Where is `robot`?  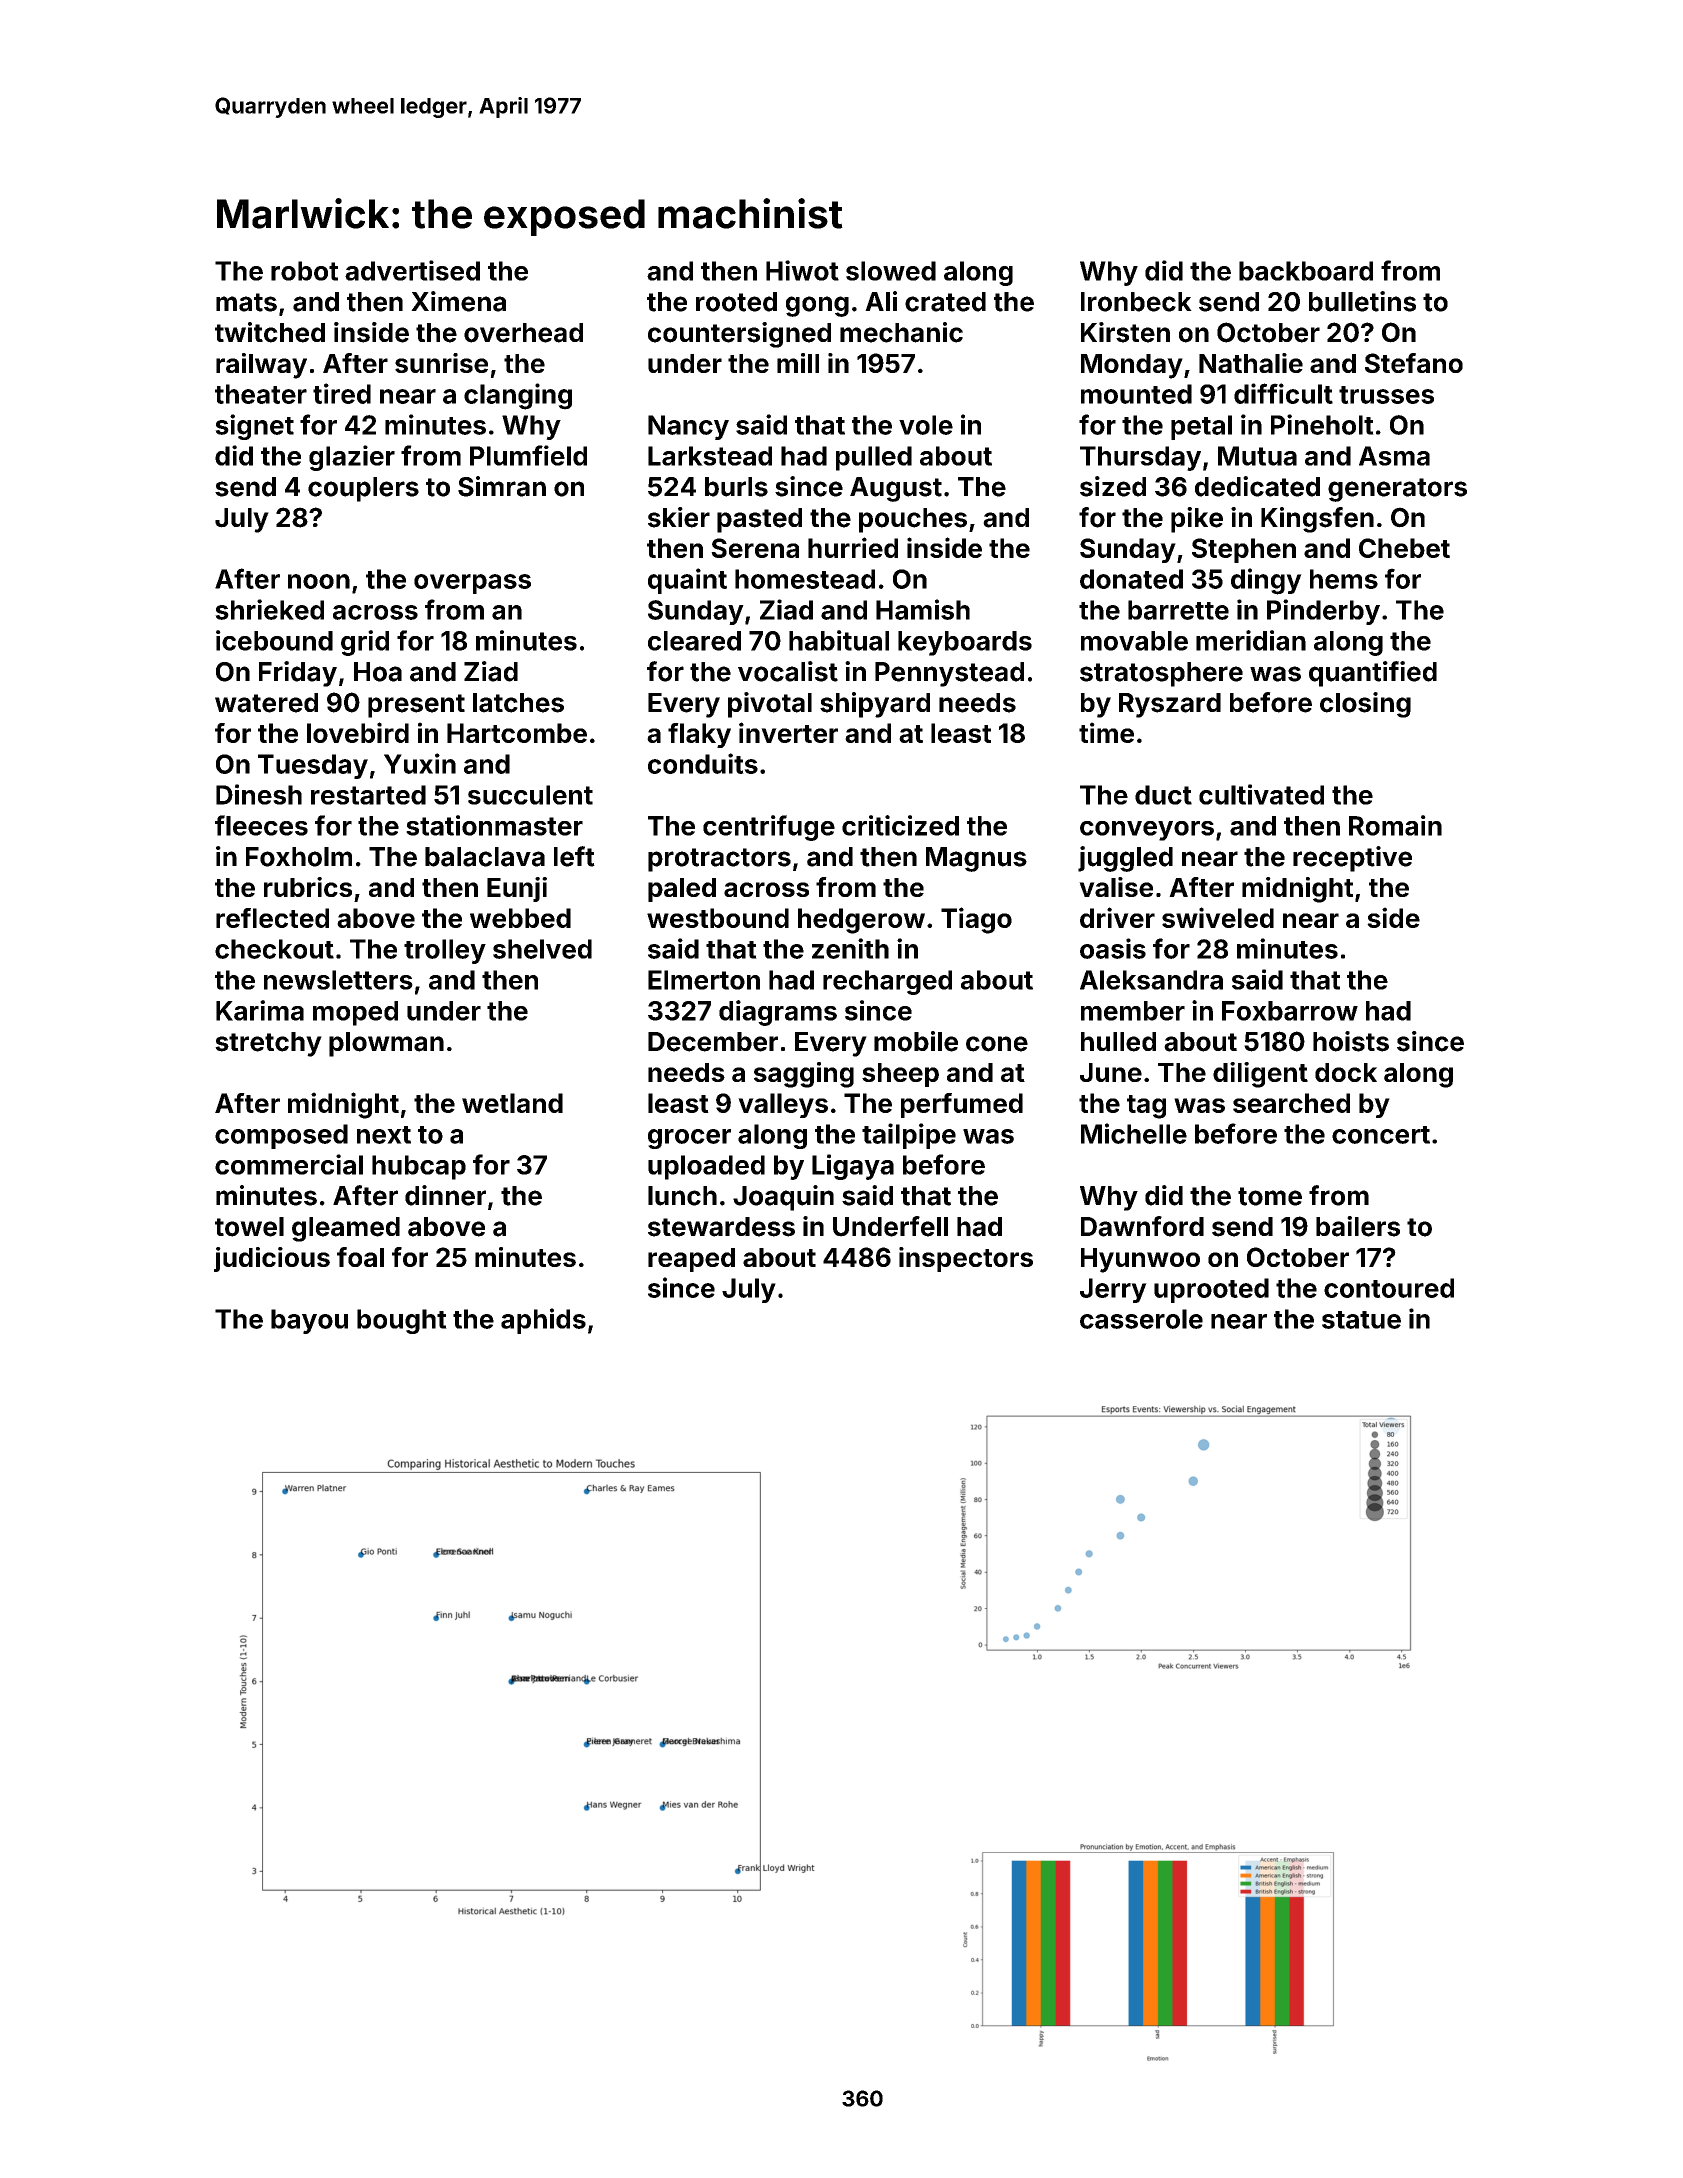
robot is located at coordinates (304, 271).
